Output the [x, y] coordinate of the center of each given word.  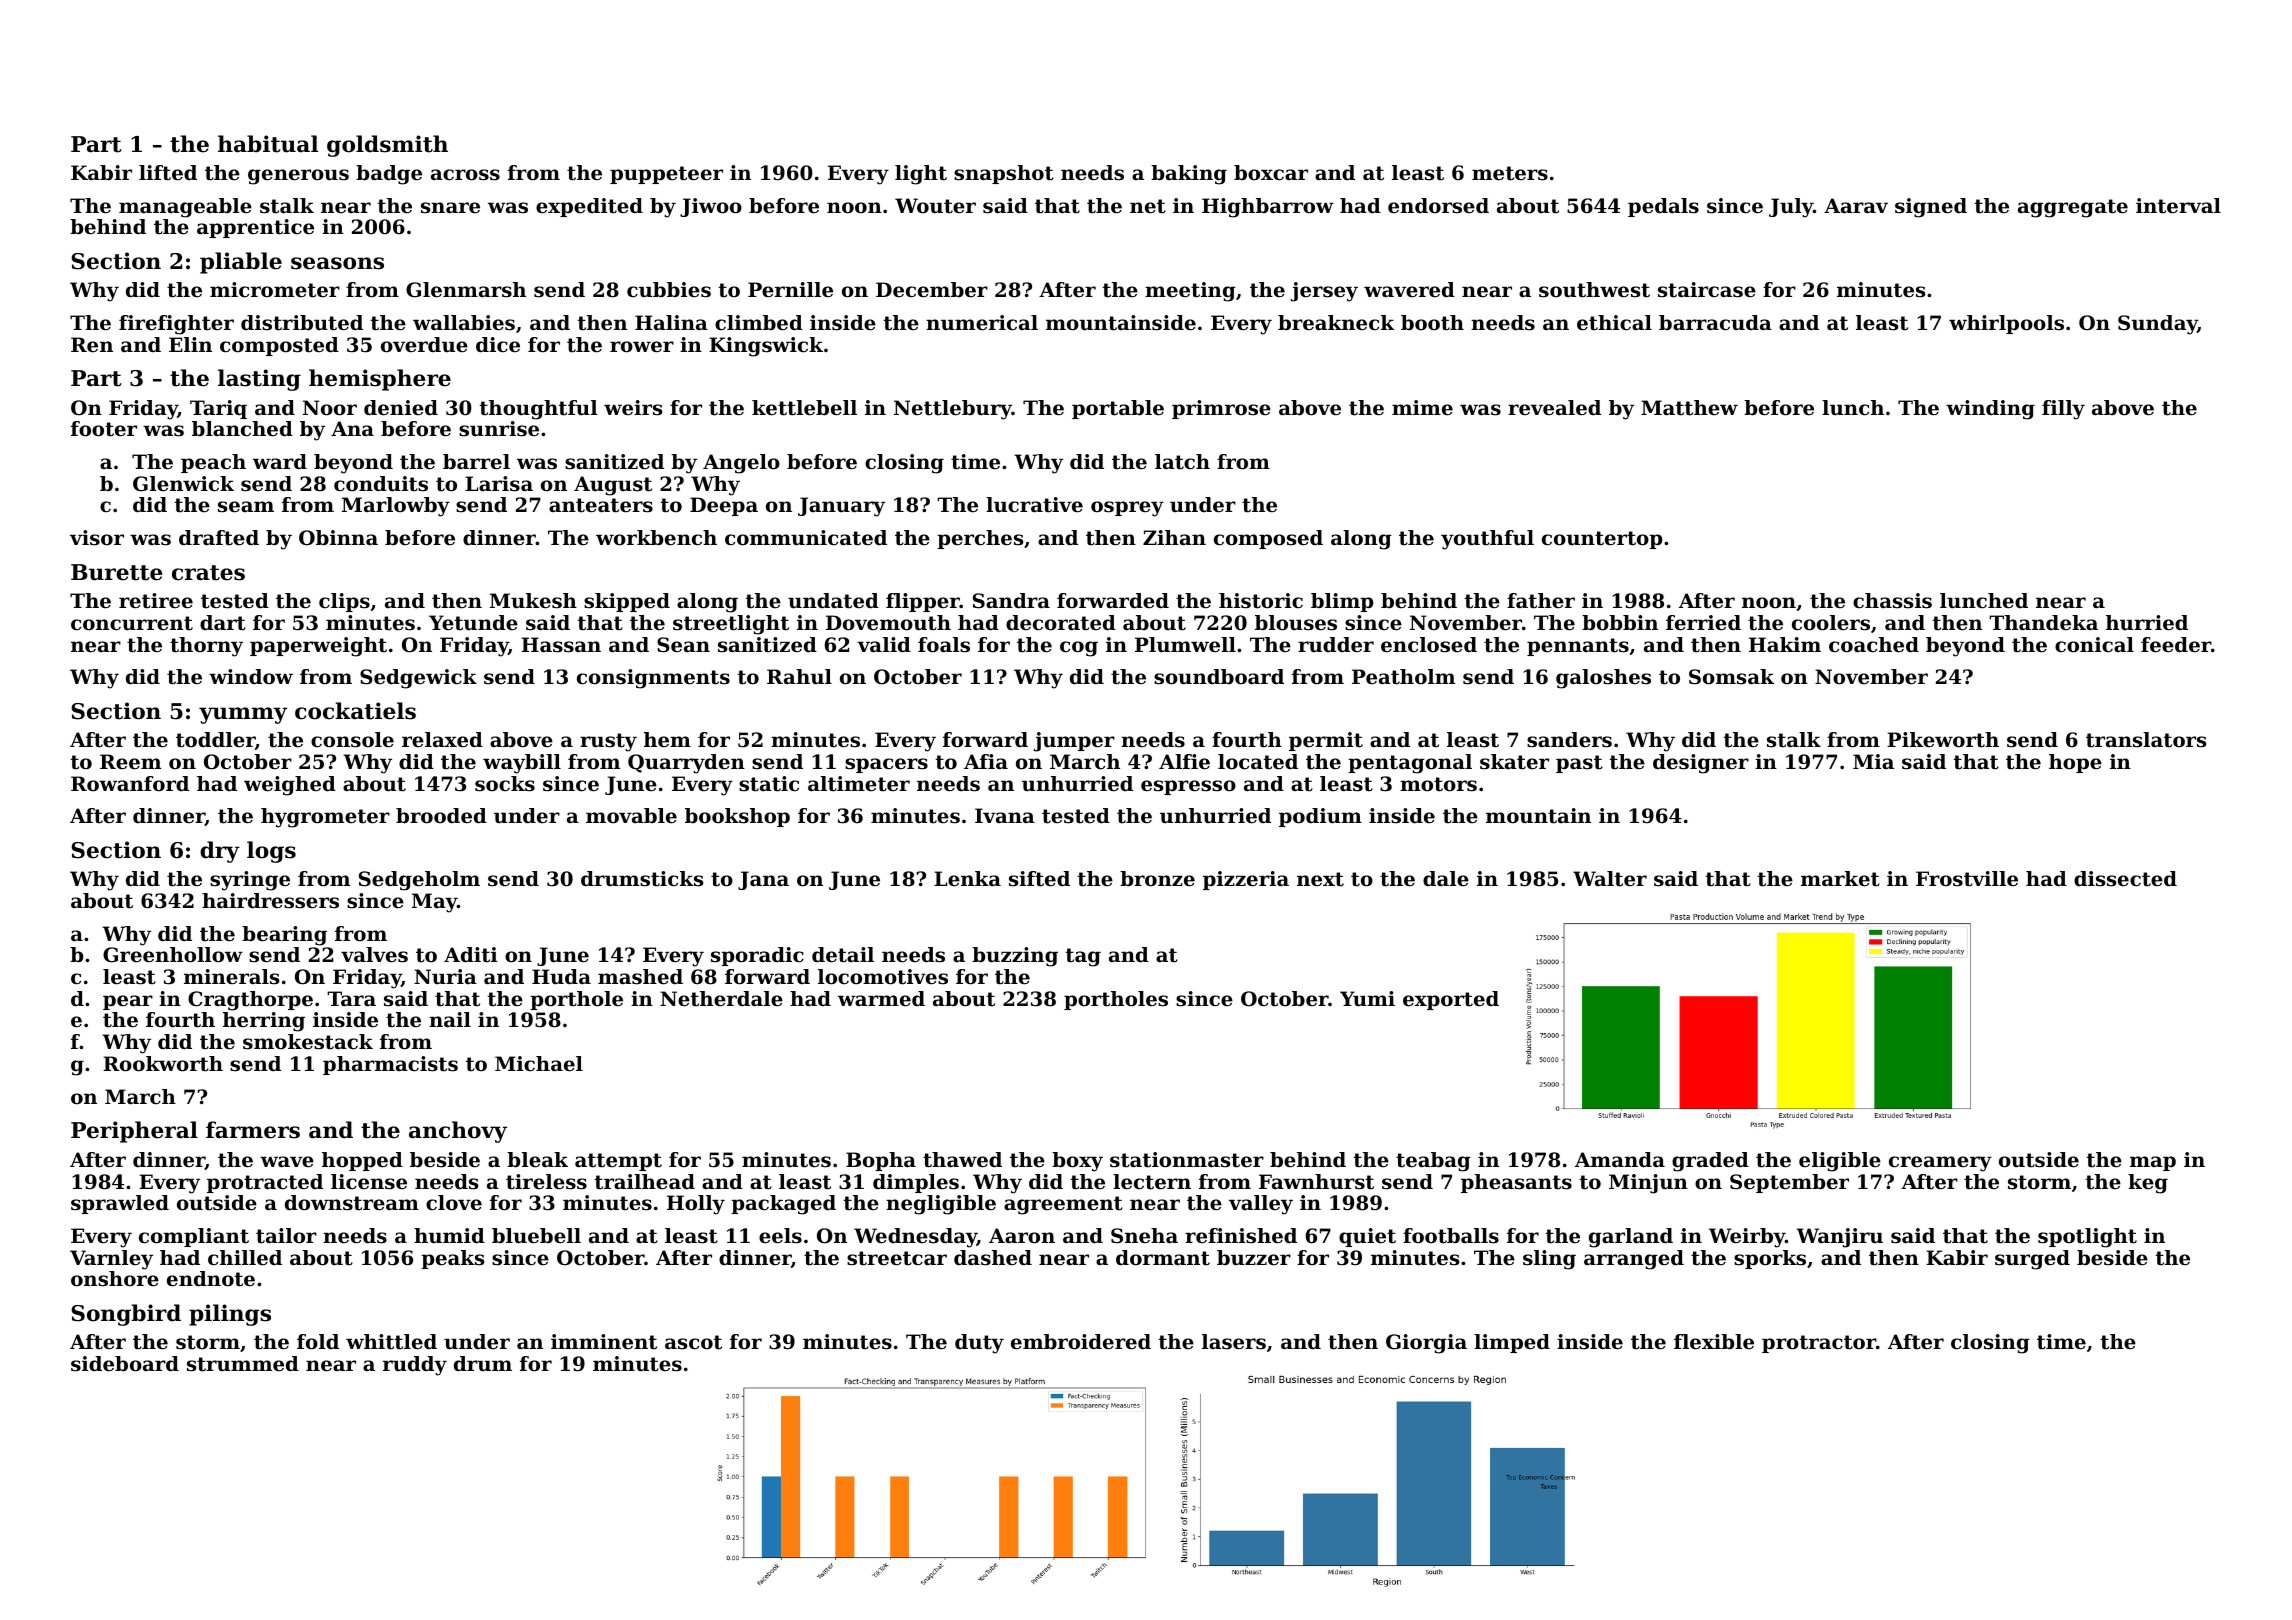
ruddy [415, 1366]
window [251, 677]
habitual [268, 144]
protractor [1819, 1344]
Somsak [1731, 677]
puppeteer [666, 175]
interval [2178, 206]
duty [979, 1344]
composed [1268, 539]
